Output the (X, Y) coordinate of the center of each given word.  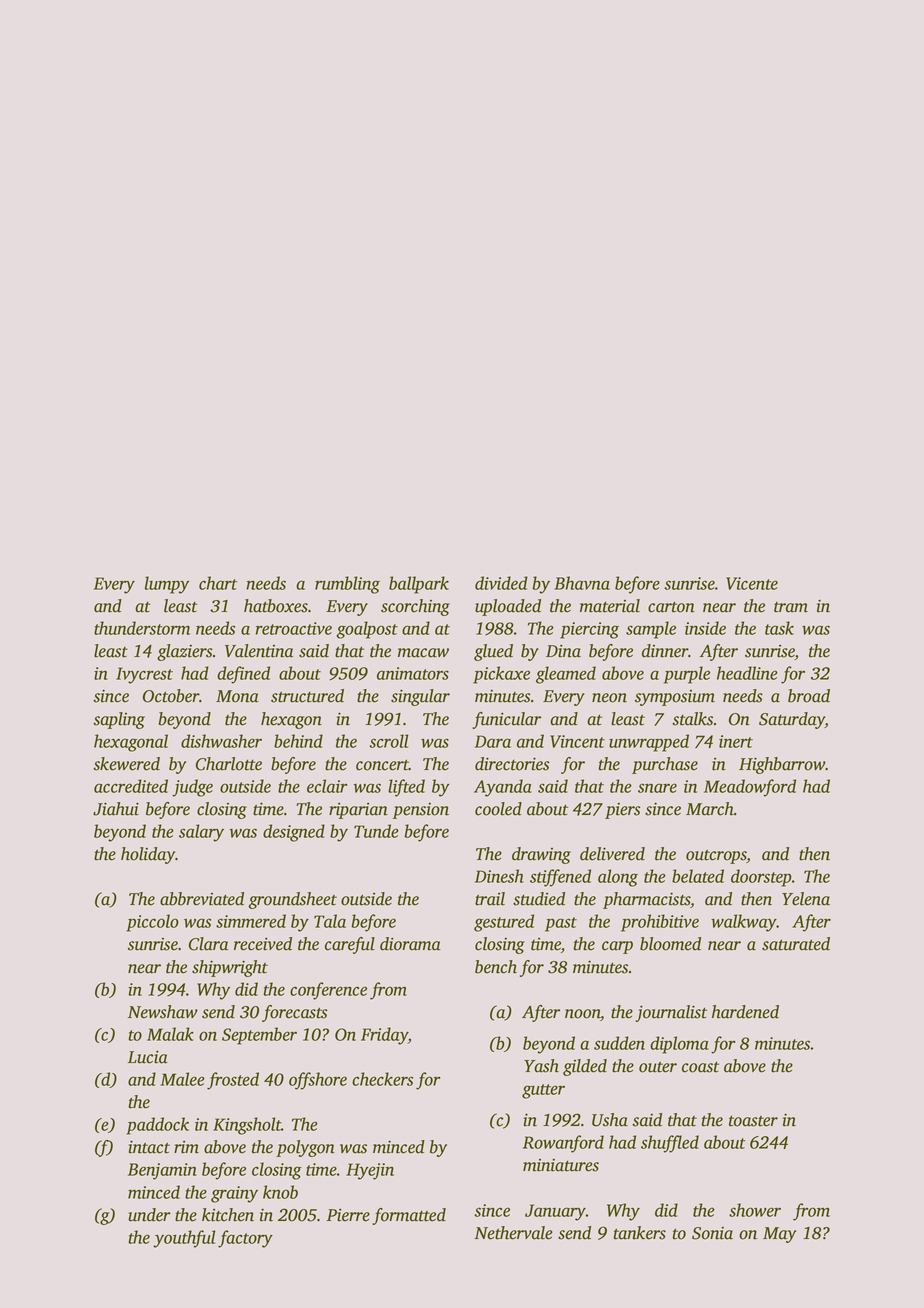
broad (809, 696)
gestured (504, 923)
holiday (148, 855)
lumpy (167, 585)
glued (493, 652)
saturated (796, 944)
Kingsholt (247, 1126)
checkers (382, 1079)
